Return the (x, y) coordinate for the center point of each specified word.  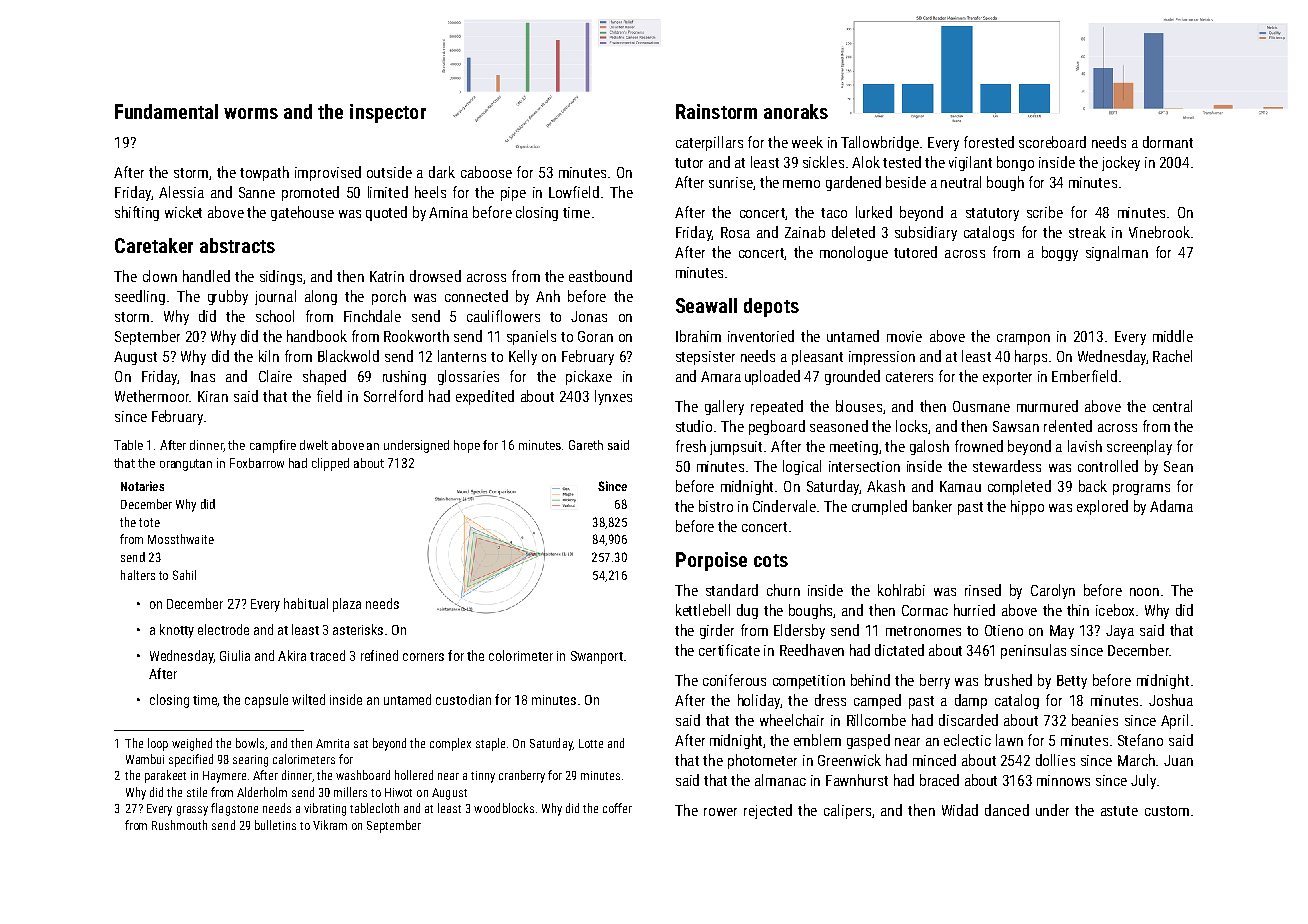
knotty (177, 631)
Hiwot (398, 792)
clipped (330, 464)
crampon (1023, 339)
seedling (140, 297)
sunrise (731, 183)
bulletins (275, 825)
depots (771, 307)
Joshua (1171, 700)
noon (1144, 592)
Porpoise (711, 561)
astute (1119, 811)
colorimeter (521, 655)
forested (989, 142)
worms (251, 113)
